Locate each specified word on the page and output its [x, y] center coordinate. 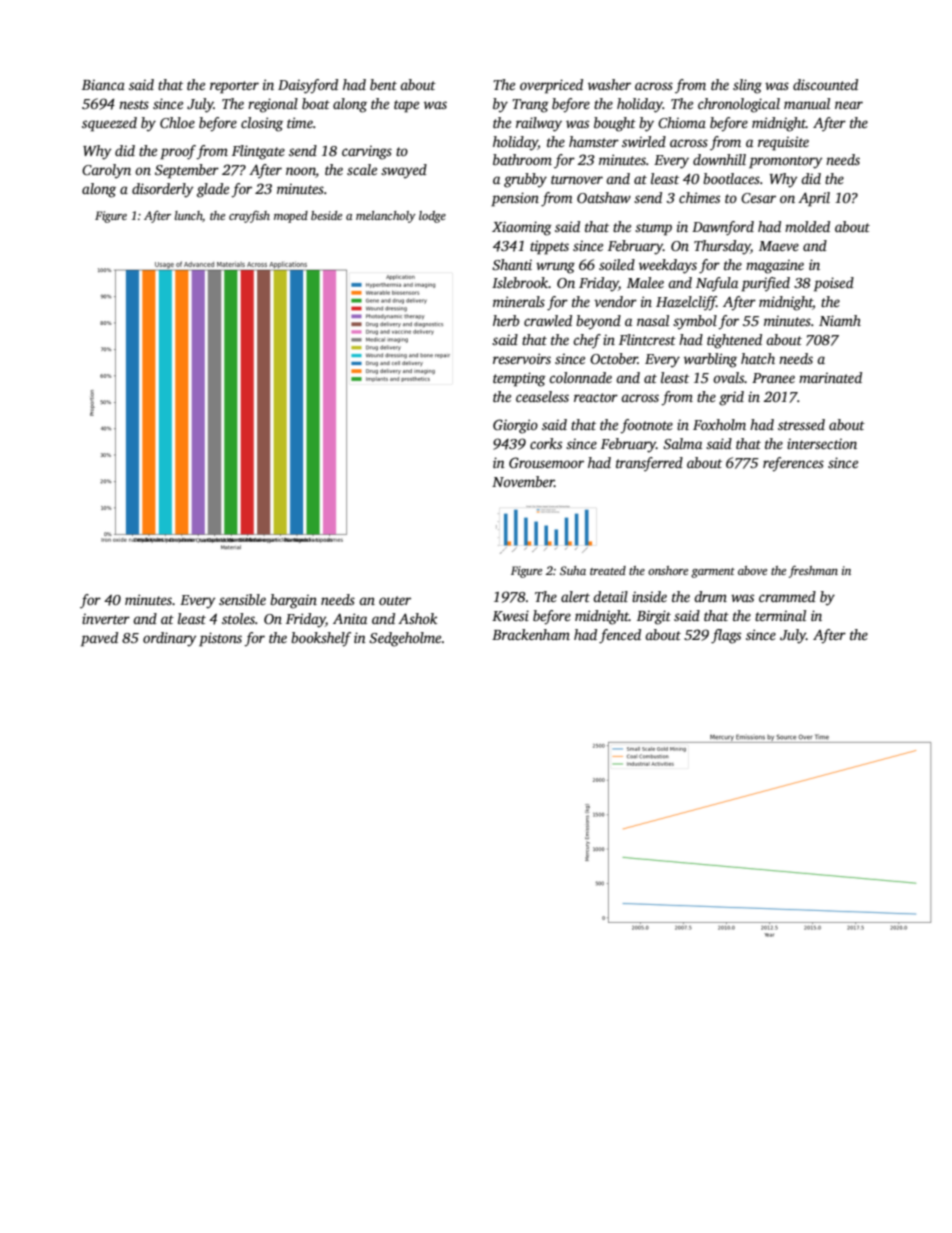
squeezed [109, 124]
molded [807, 226]
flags [726, 636]
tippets [549, 247]
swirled [644, 141]
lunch [189, 216]
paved [99, 639]
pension [515, 199]
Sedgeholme [405, 639]
